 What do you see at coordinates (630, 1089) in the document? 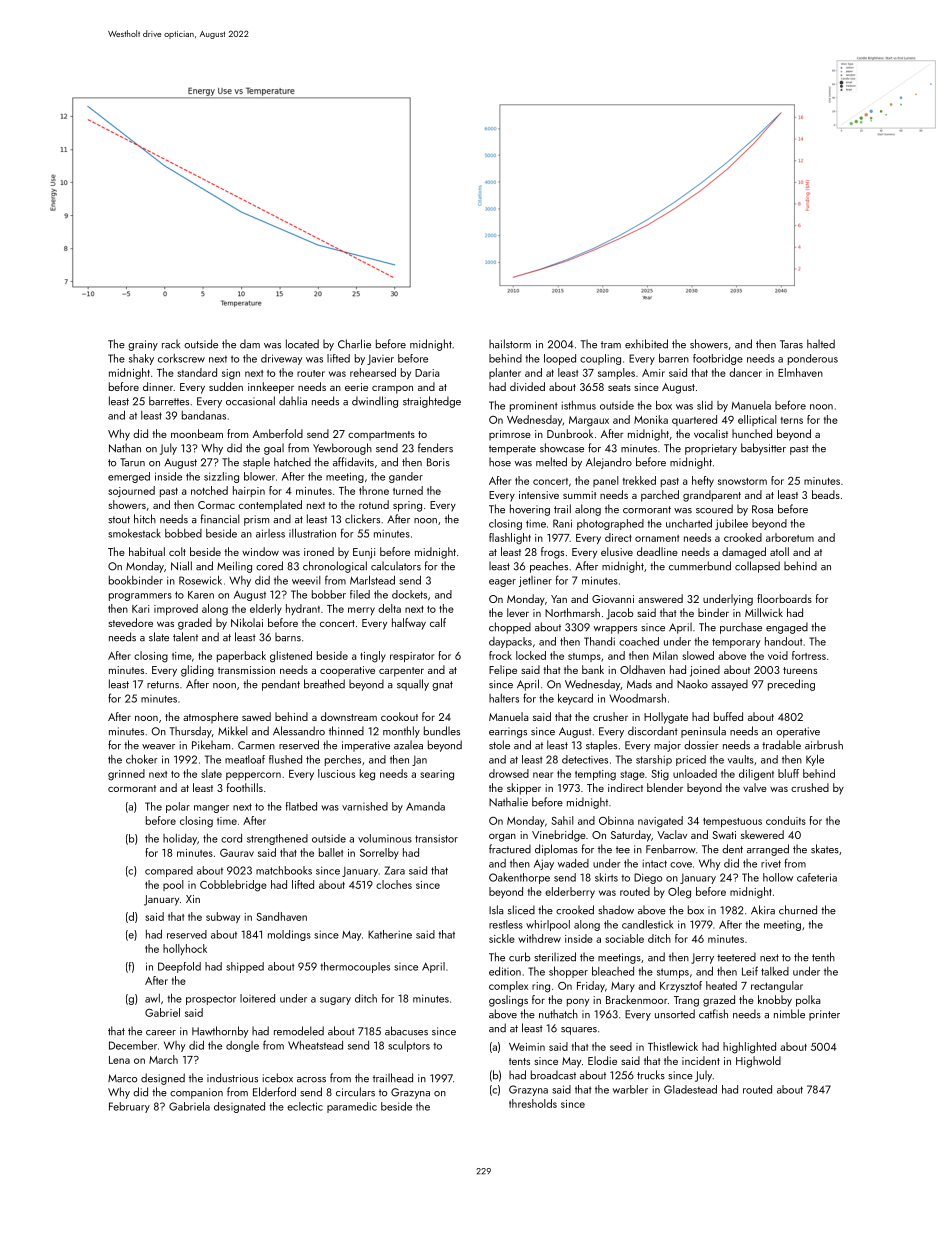
I see `warbler` at bounding box center [630, 1089].
